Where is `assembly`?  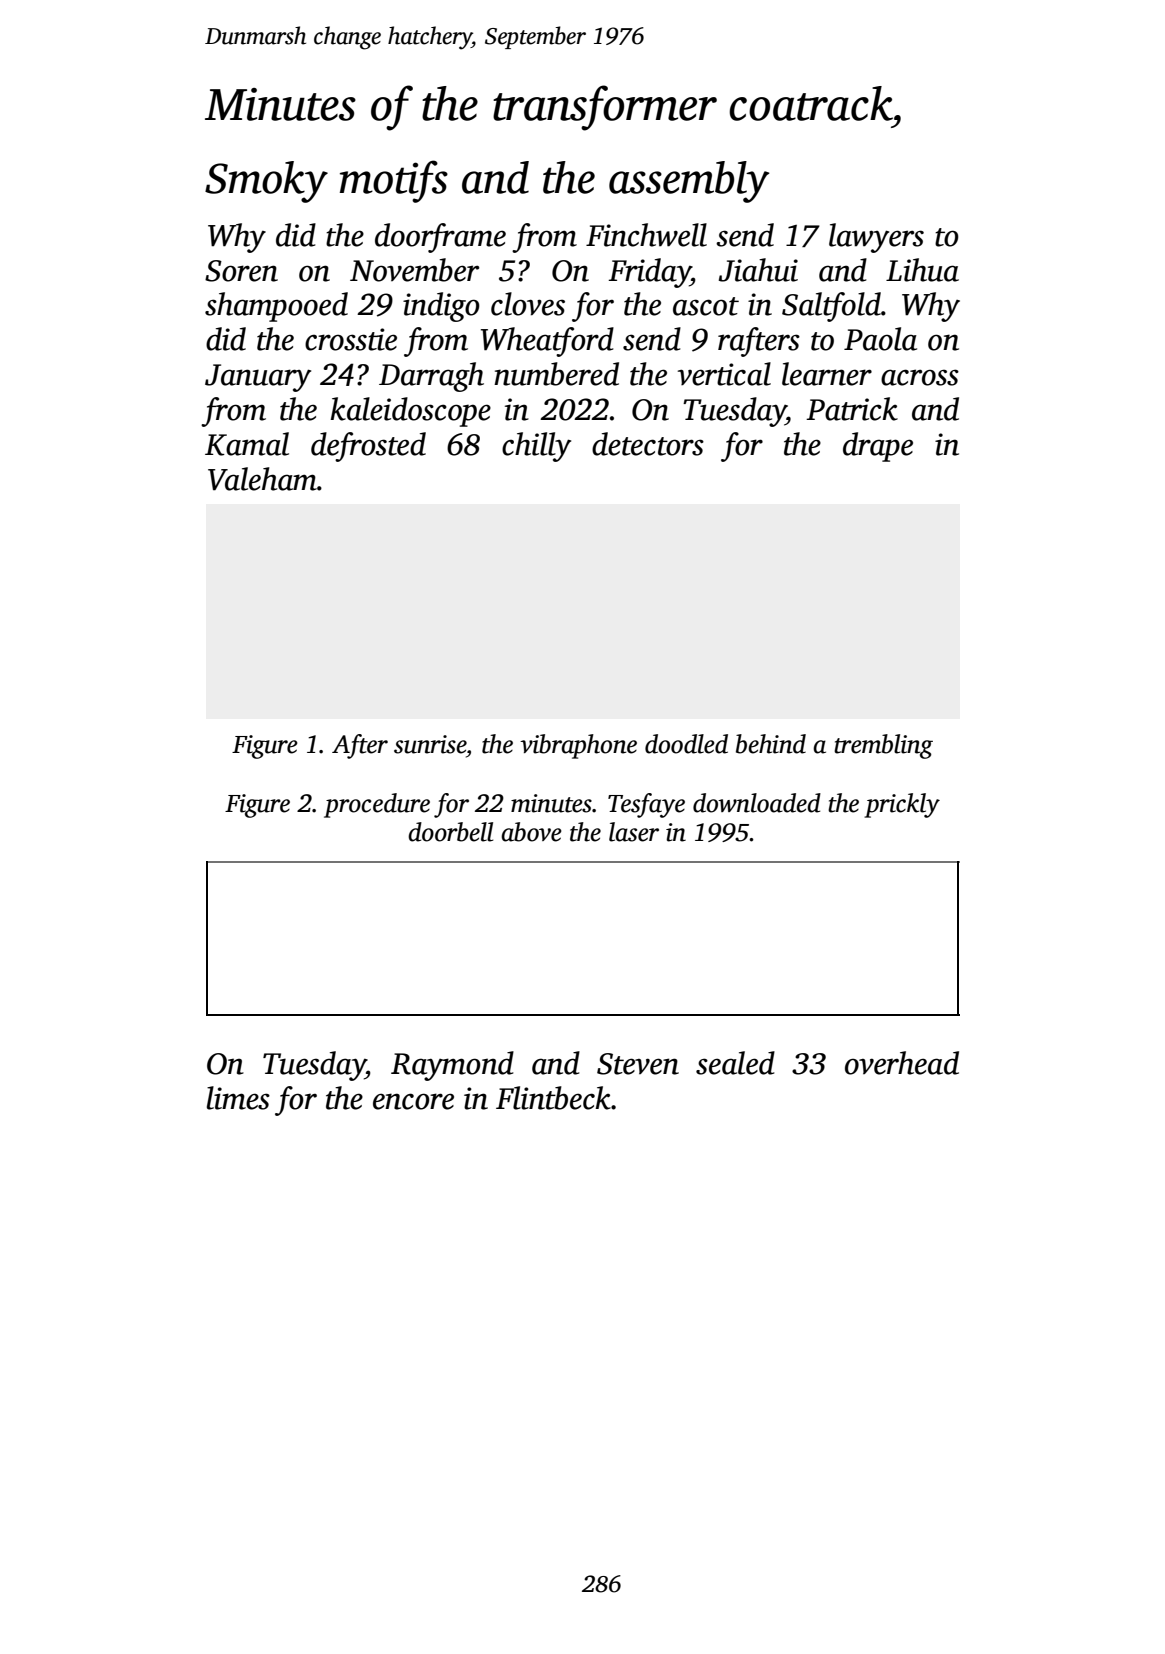 assembly is located at coordinates (689, 182).
